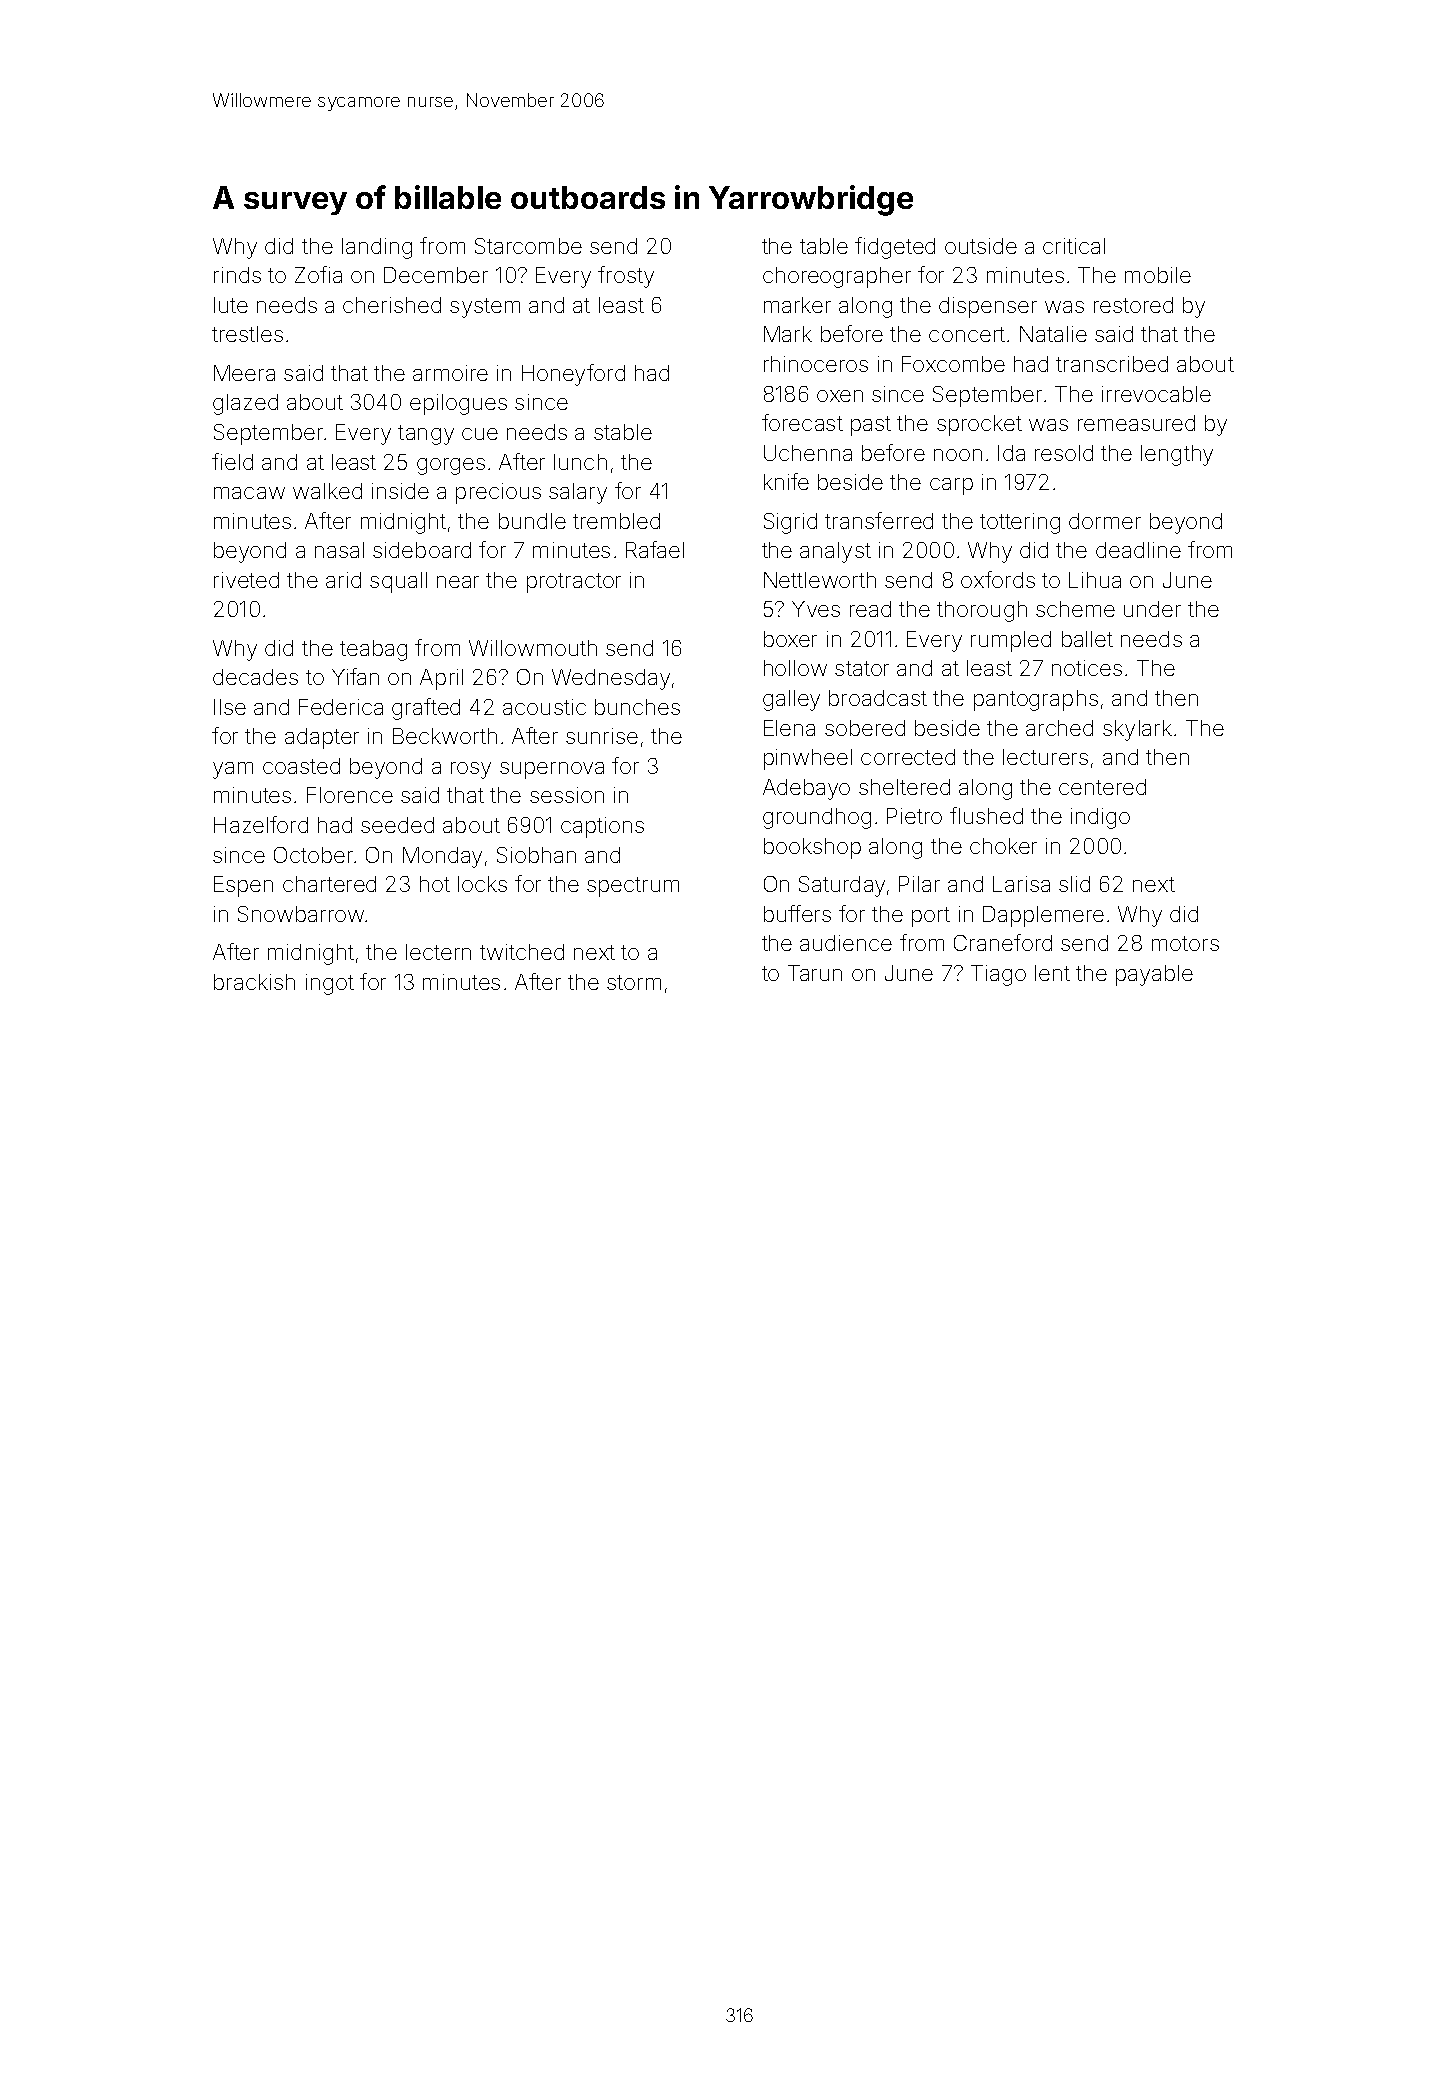  What do you see at coordinates (330, 984) in the page?
I see `ingot` at bounding box center [330, 984].
